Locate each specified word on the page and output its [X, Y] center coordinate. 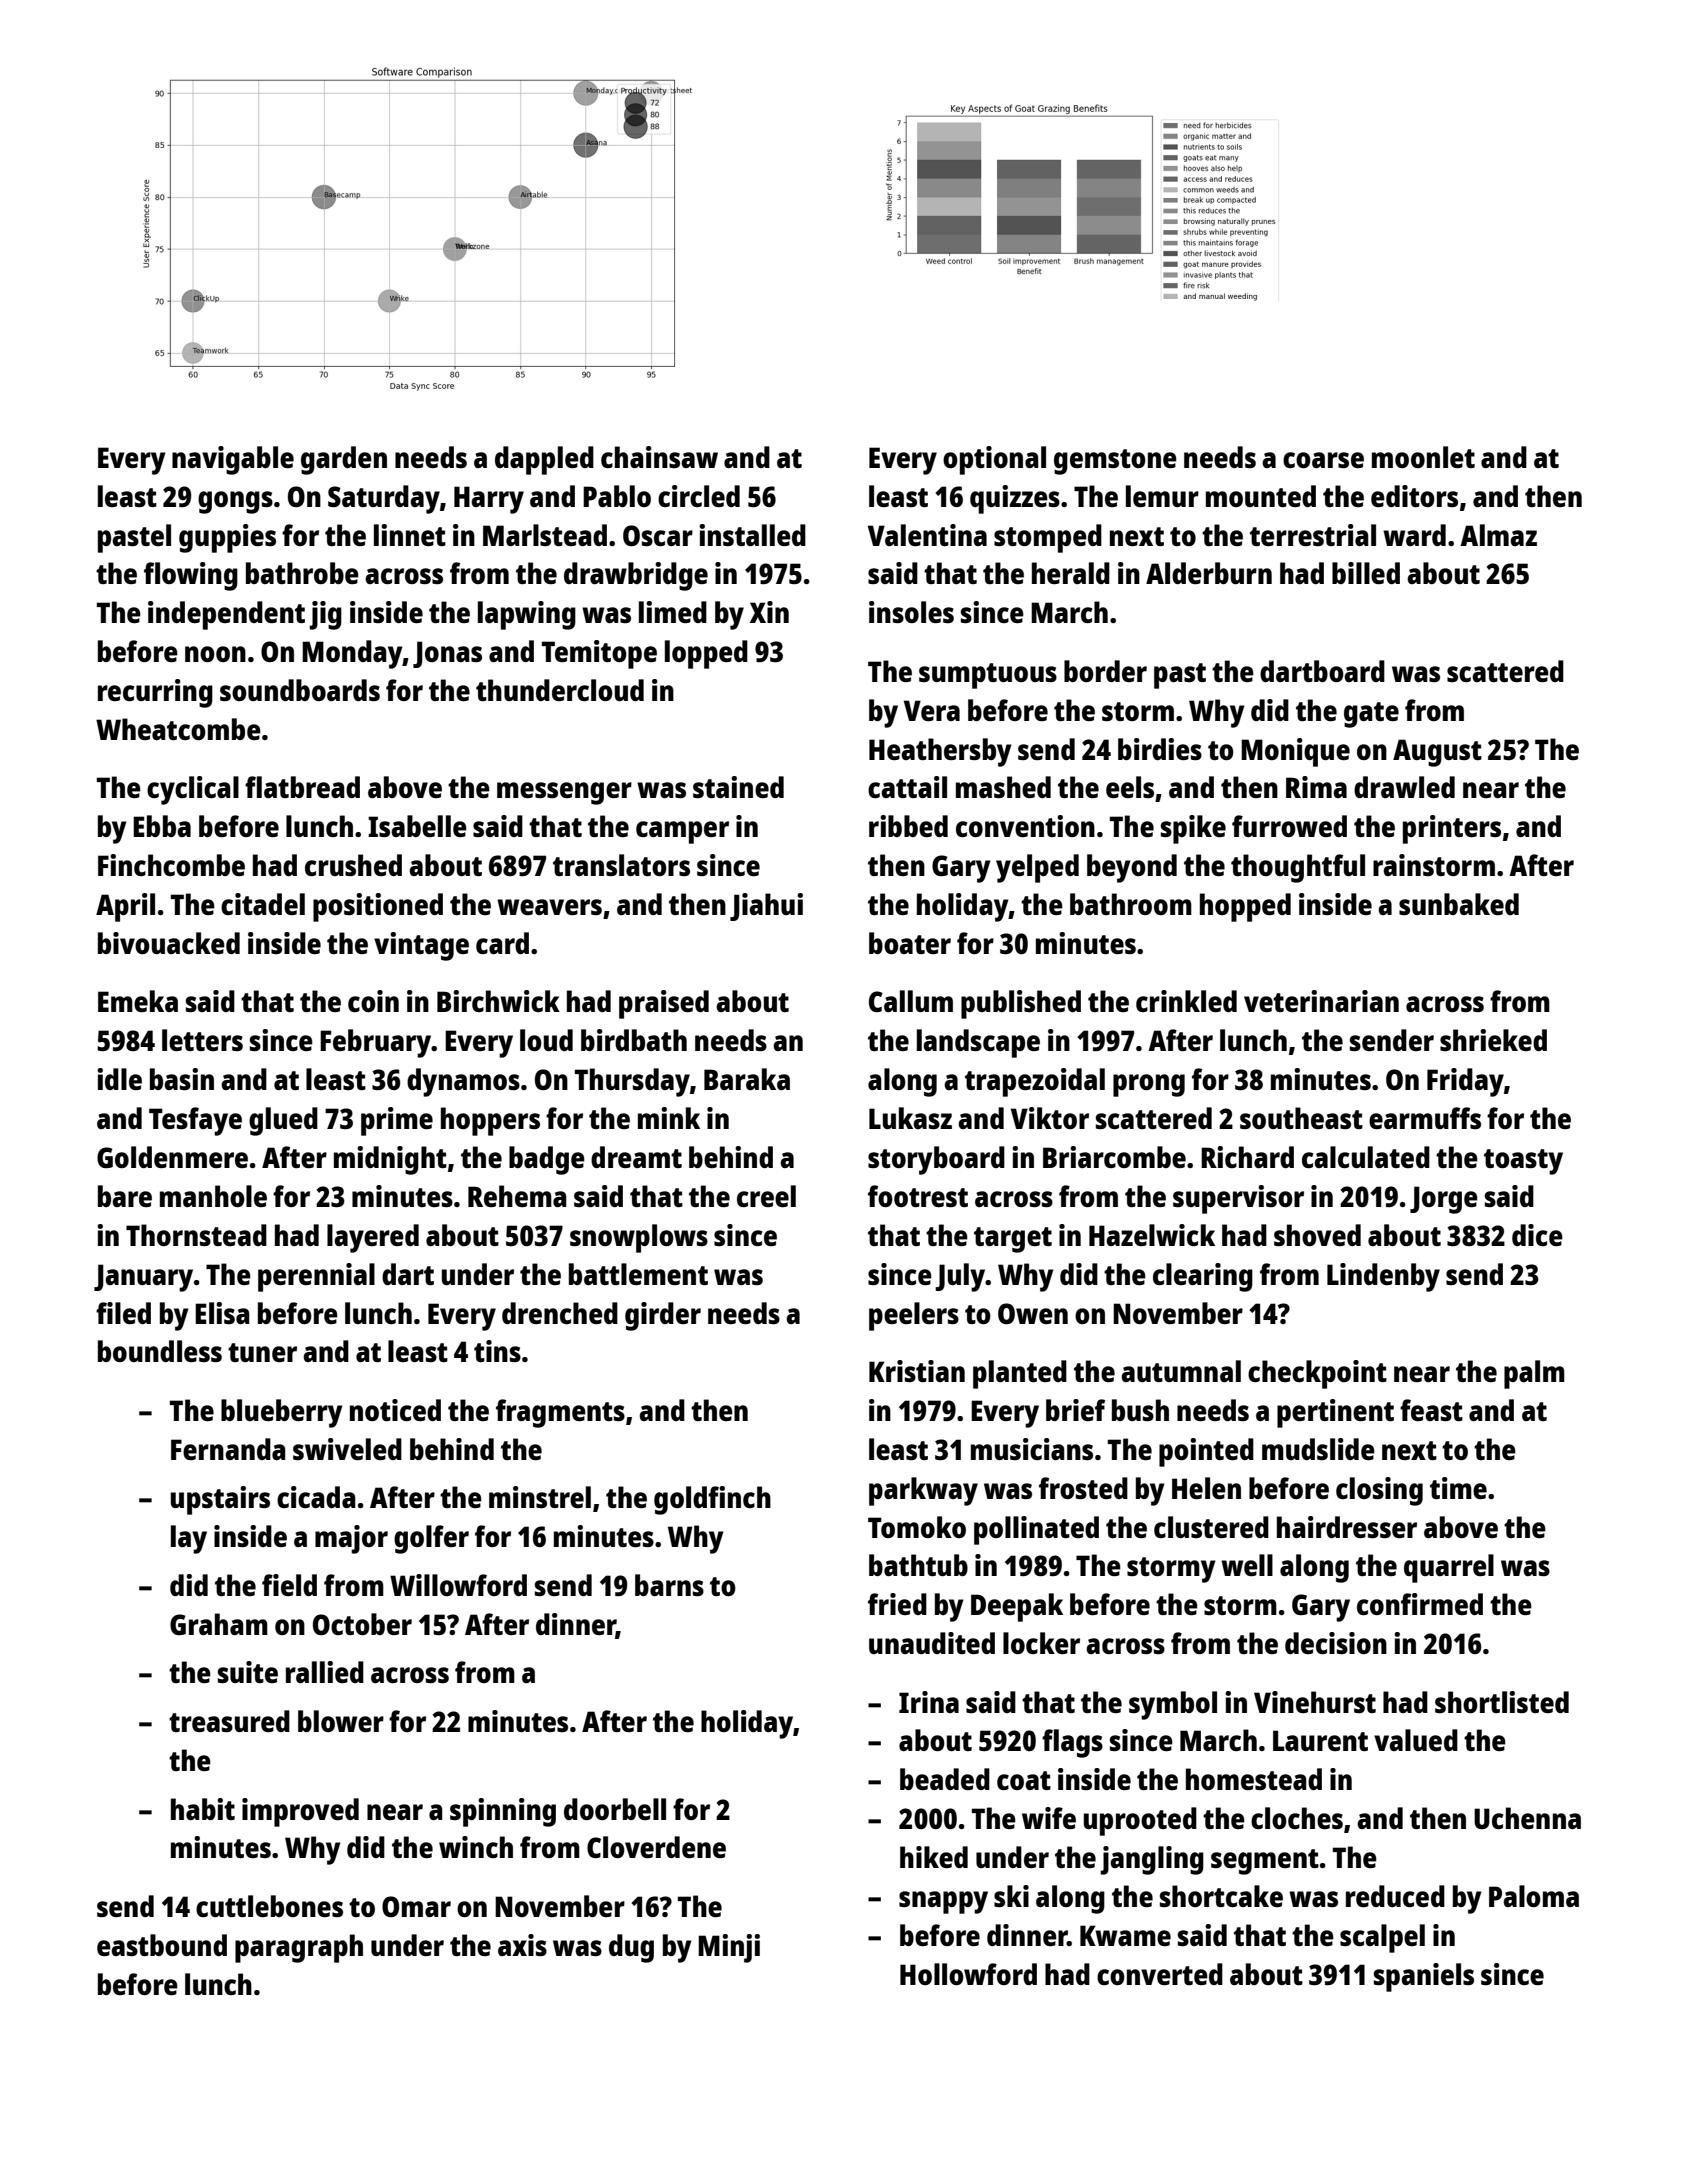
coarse [1323, 460]
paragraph [299, 1948]
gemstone [1115, 462]
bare [125, 1196]
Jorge [1444, 1200]
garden [344, 460]
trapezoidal [1035, 1082]
